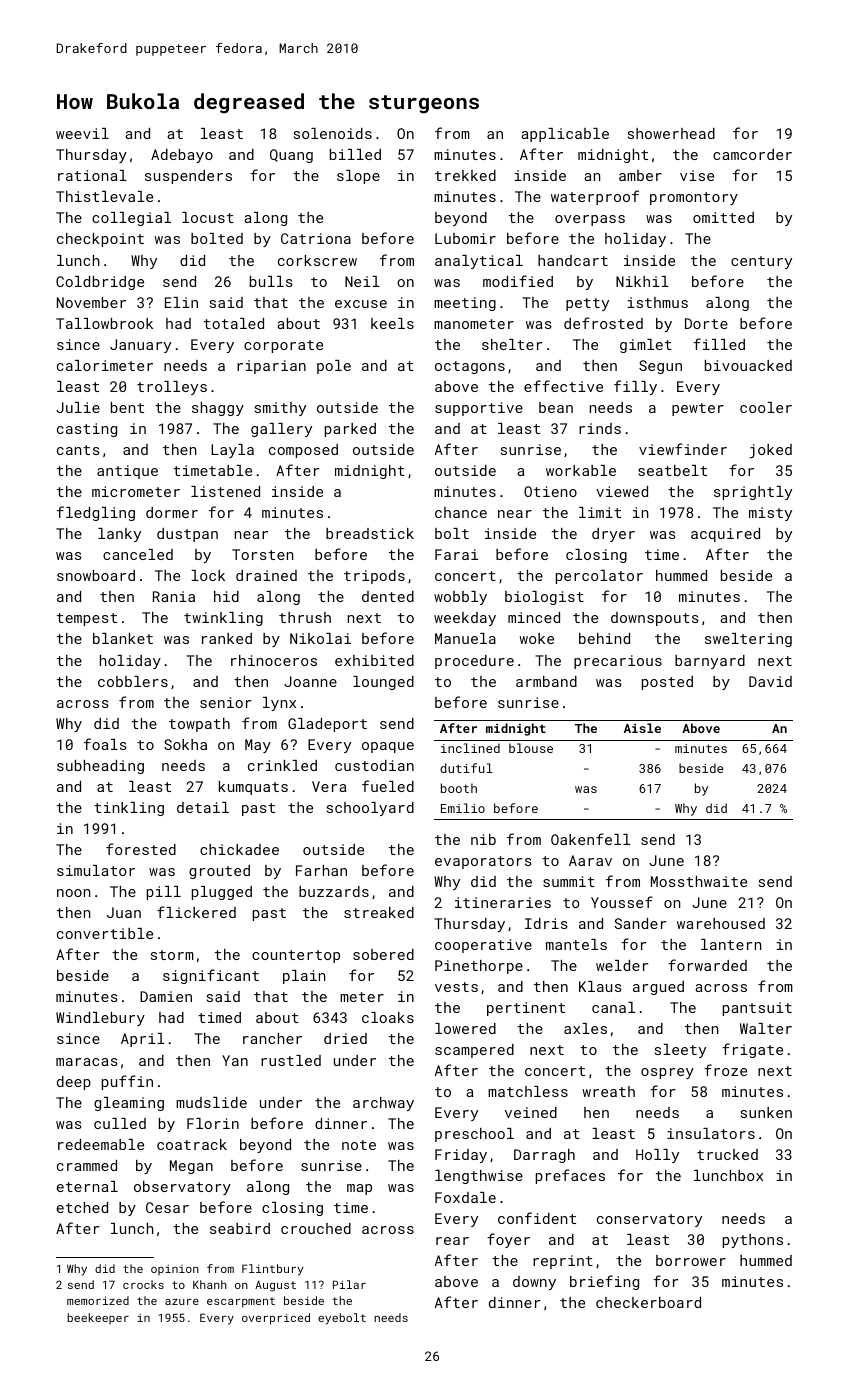  What do you see at coordinates (208, 575) in the screenshot?
I see `lock` at bounding box center [208, 575].
